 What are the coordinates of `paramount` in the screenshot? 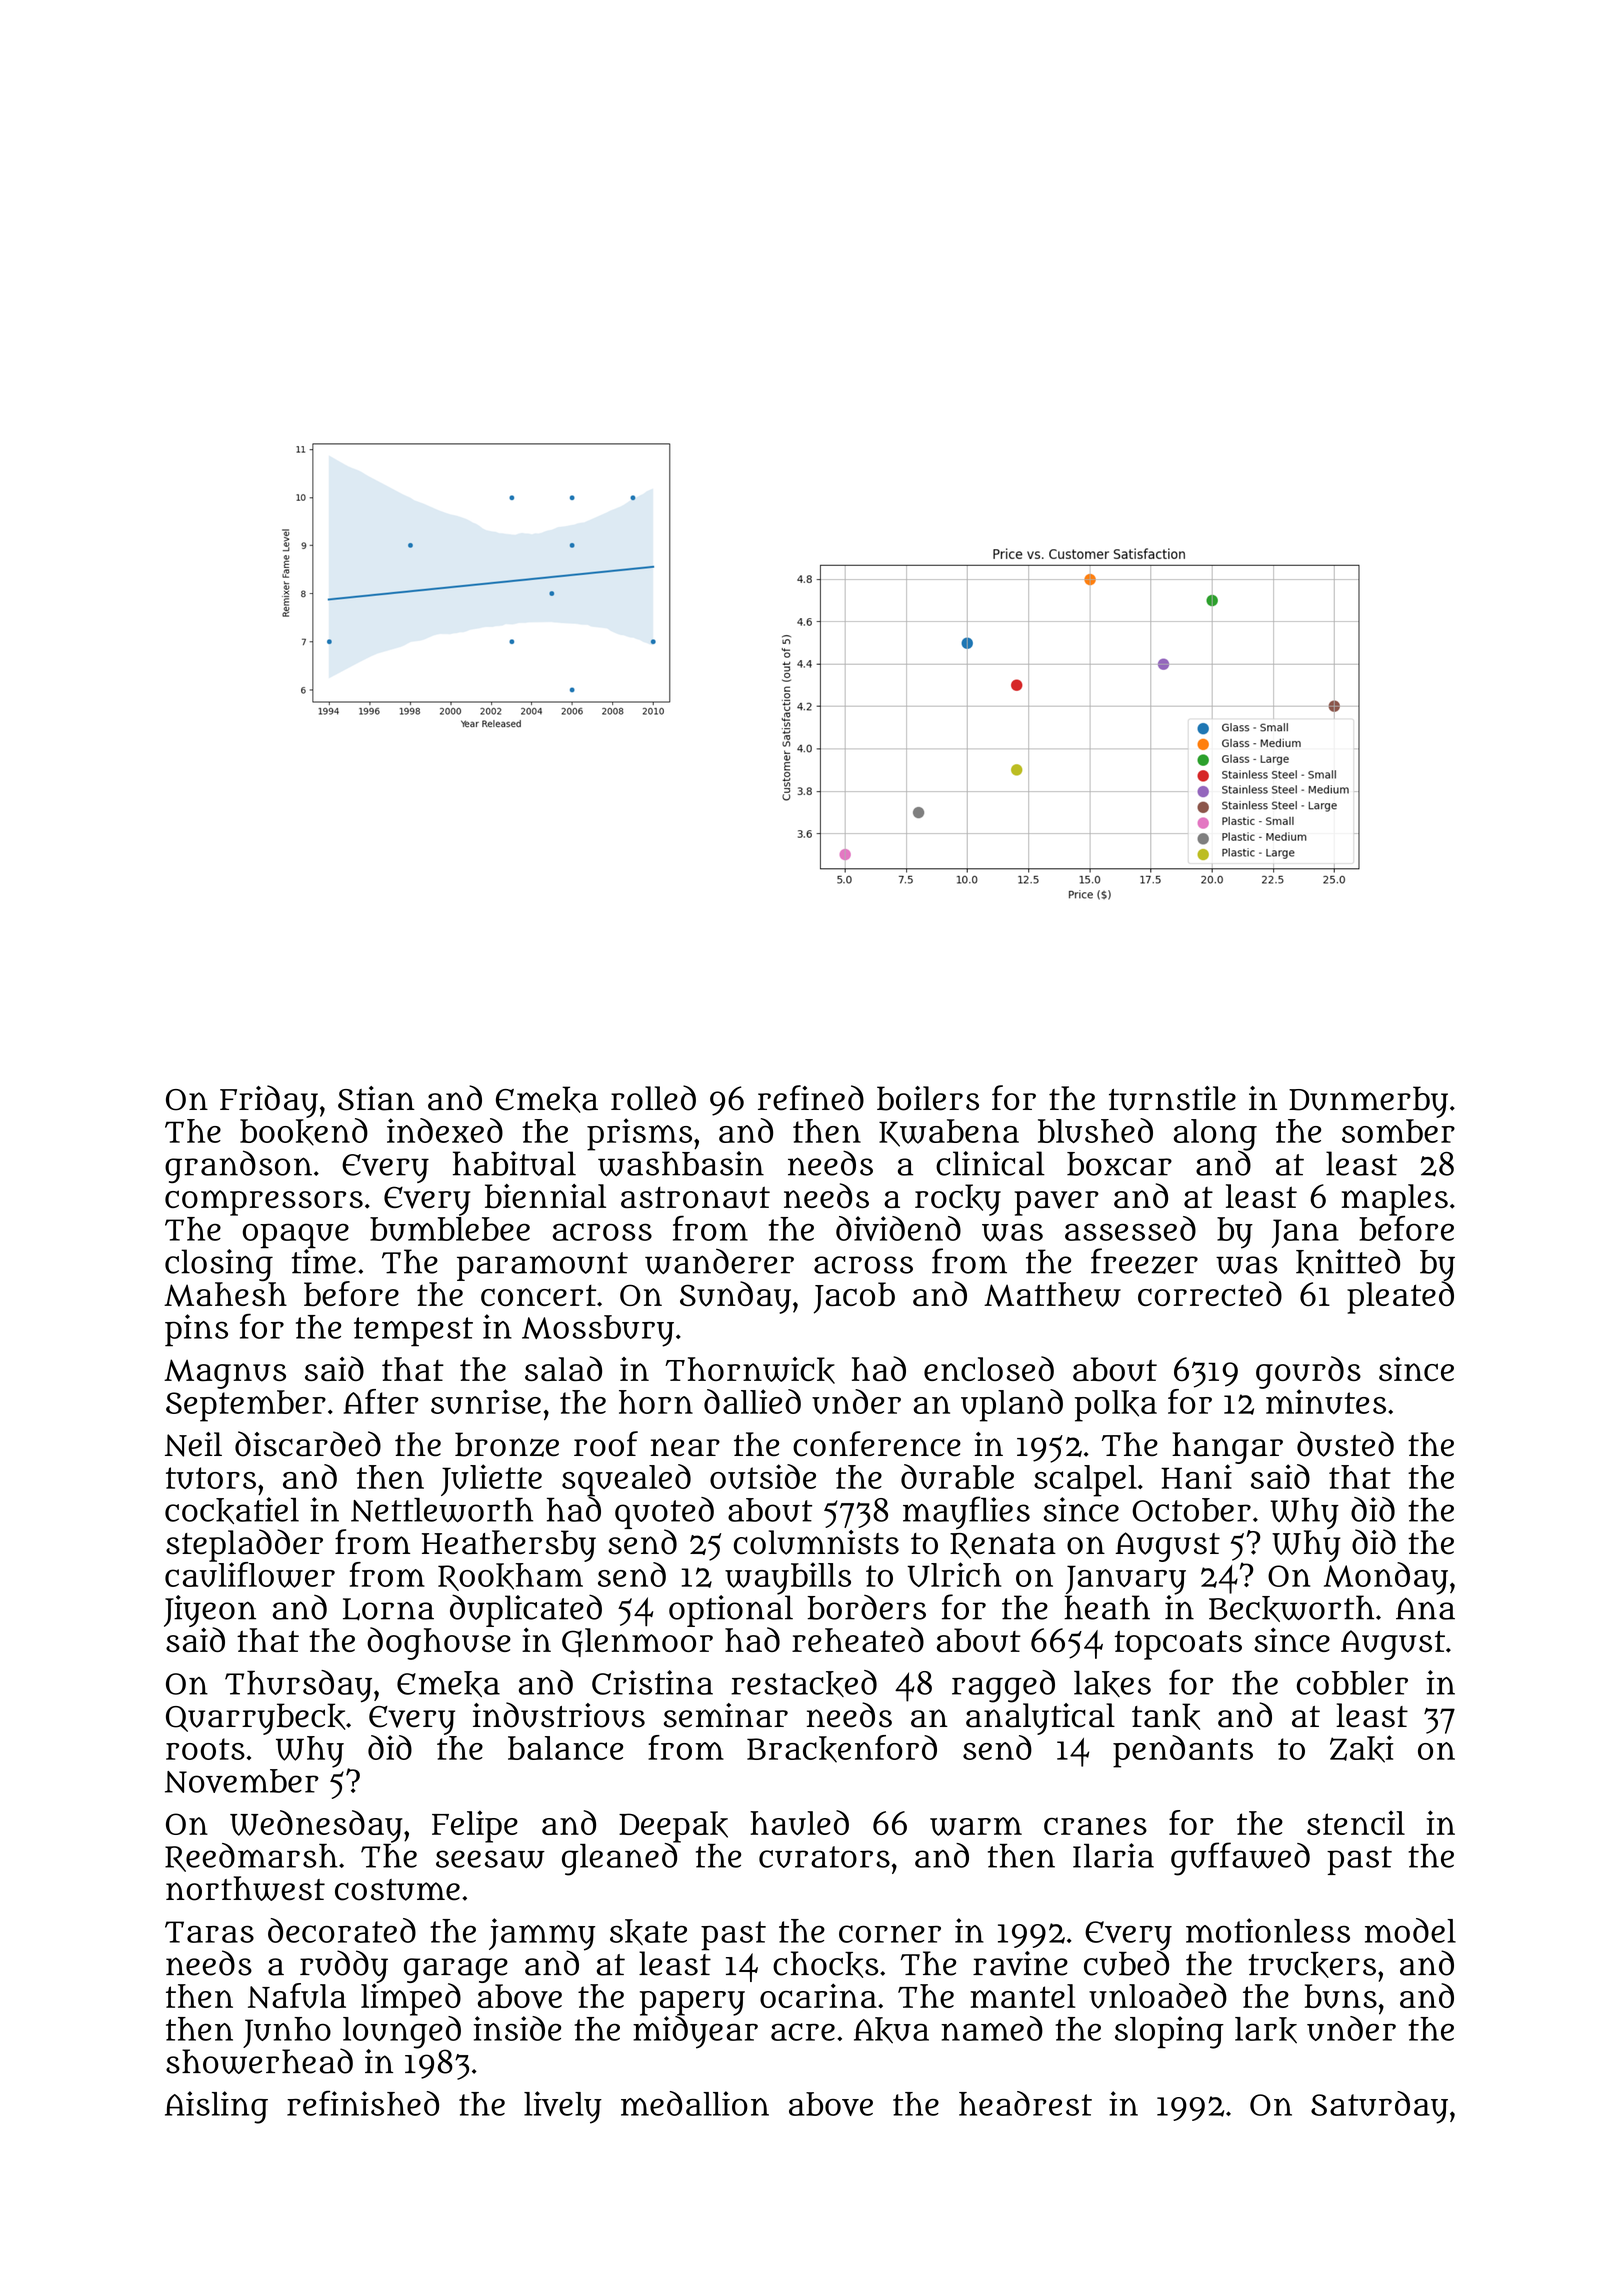 It's located at (542, 1266).
